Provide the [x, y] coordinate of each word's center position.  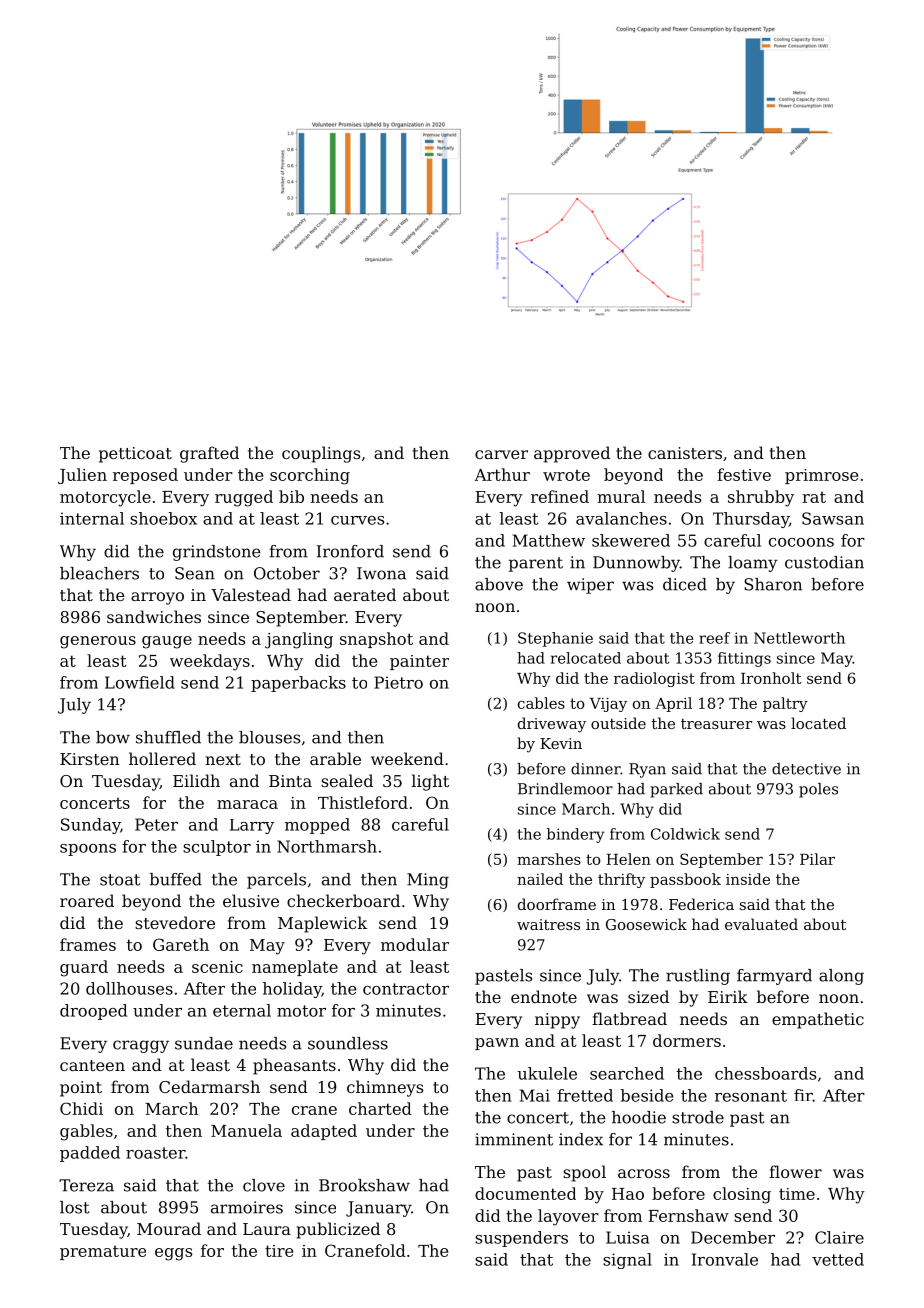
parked [676, 790]
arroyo [157, 598]
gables [86, 1132]
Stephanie [555, 639]
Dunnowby [636, 564]
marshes [549, 859]
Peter [156, 824]
